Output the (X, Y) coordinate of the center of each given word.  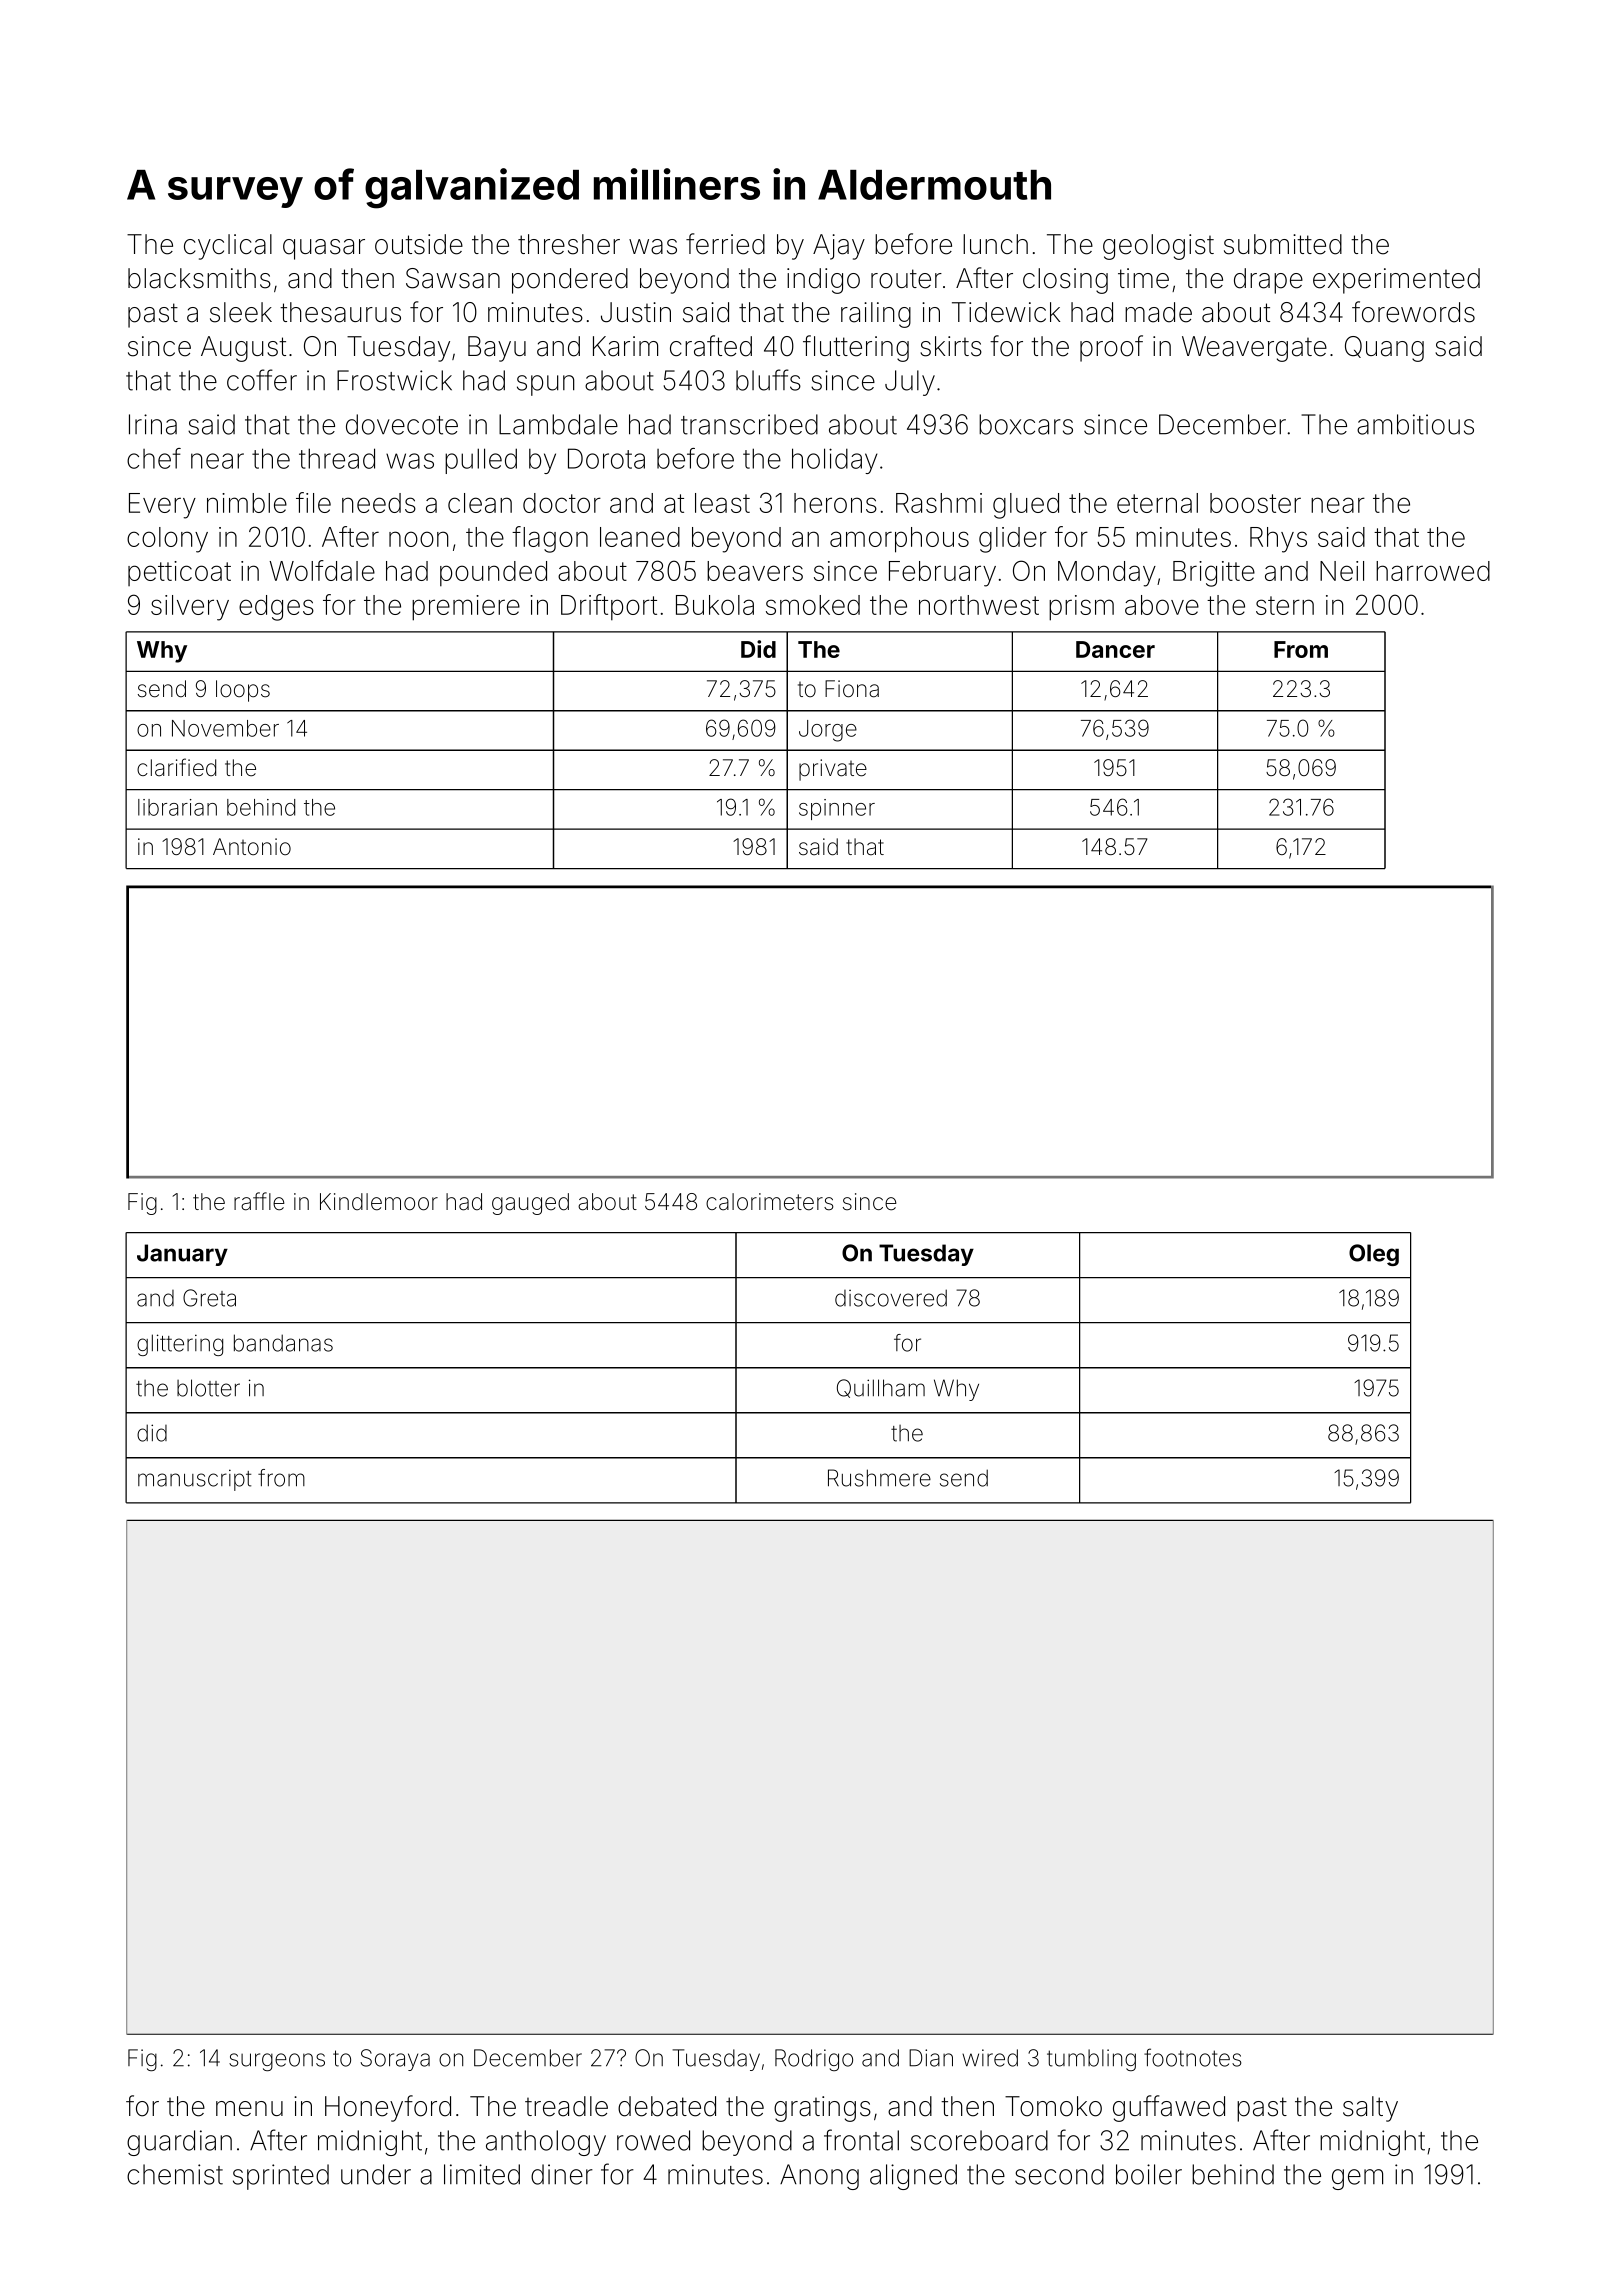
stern (1285, 605)
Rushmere (879, 1478)
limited (482, 2174)
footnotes (1192, 2057)
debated (667, 2106)
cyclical (228, 247)
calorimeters (770, 1202)
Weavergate (1254, 349)
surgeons (277, 2062)
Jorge (828, 731)
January (182, 1255)
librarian (177, 807)
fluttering (856, 348)
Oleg (1374, 1255)
